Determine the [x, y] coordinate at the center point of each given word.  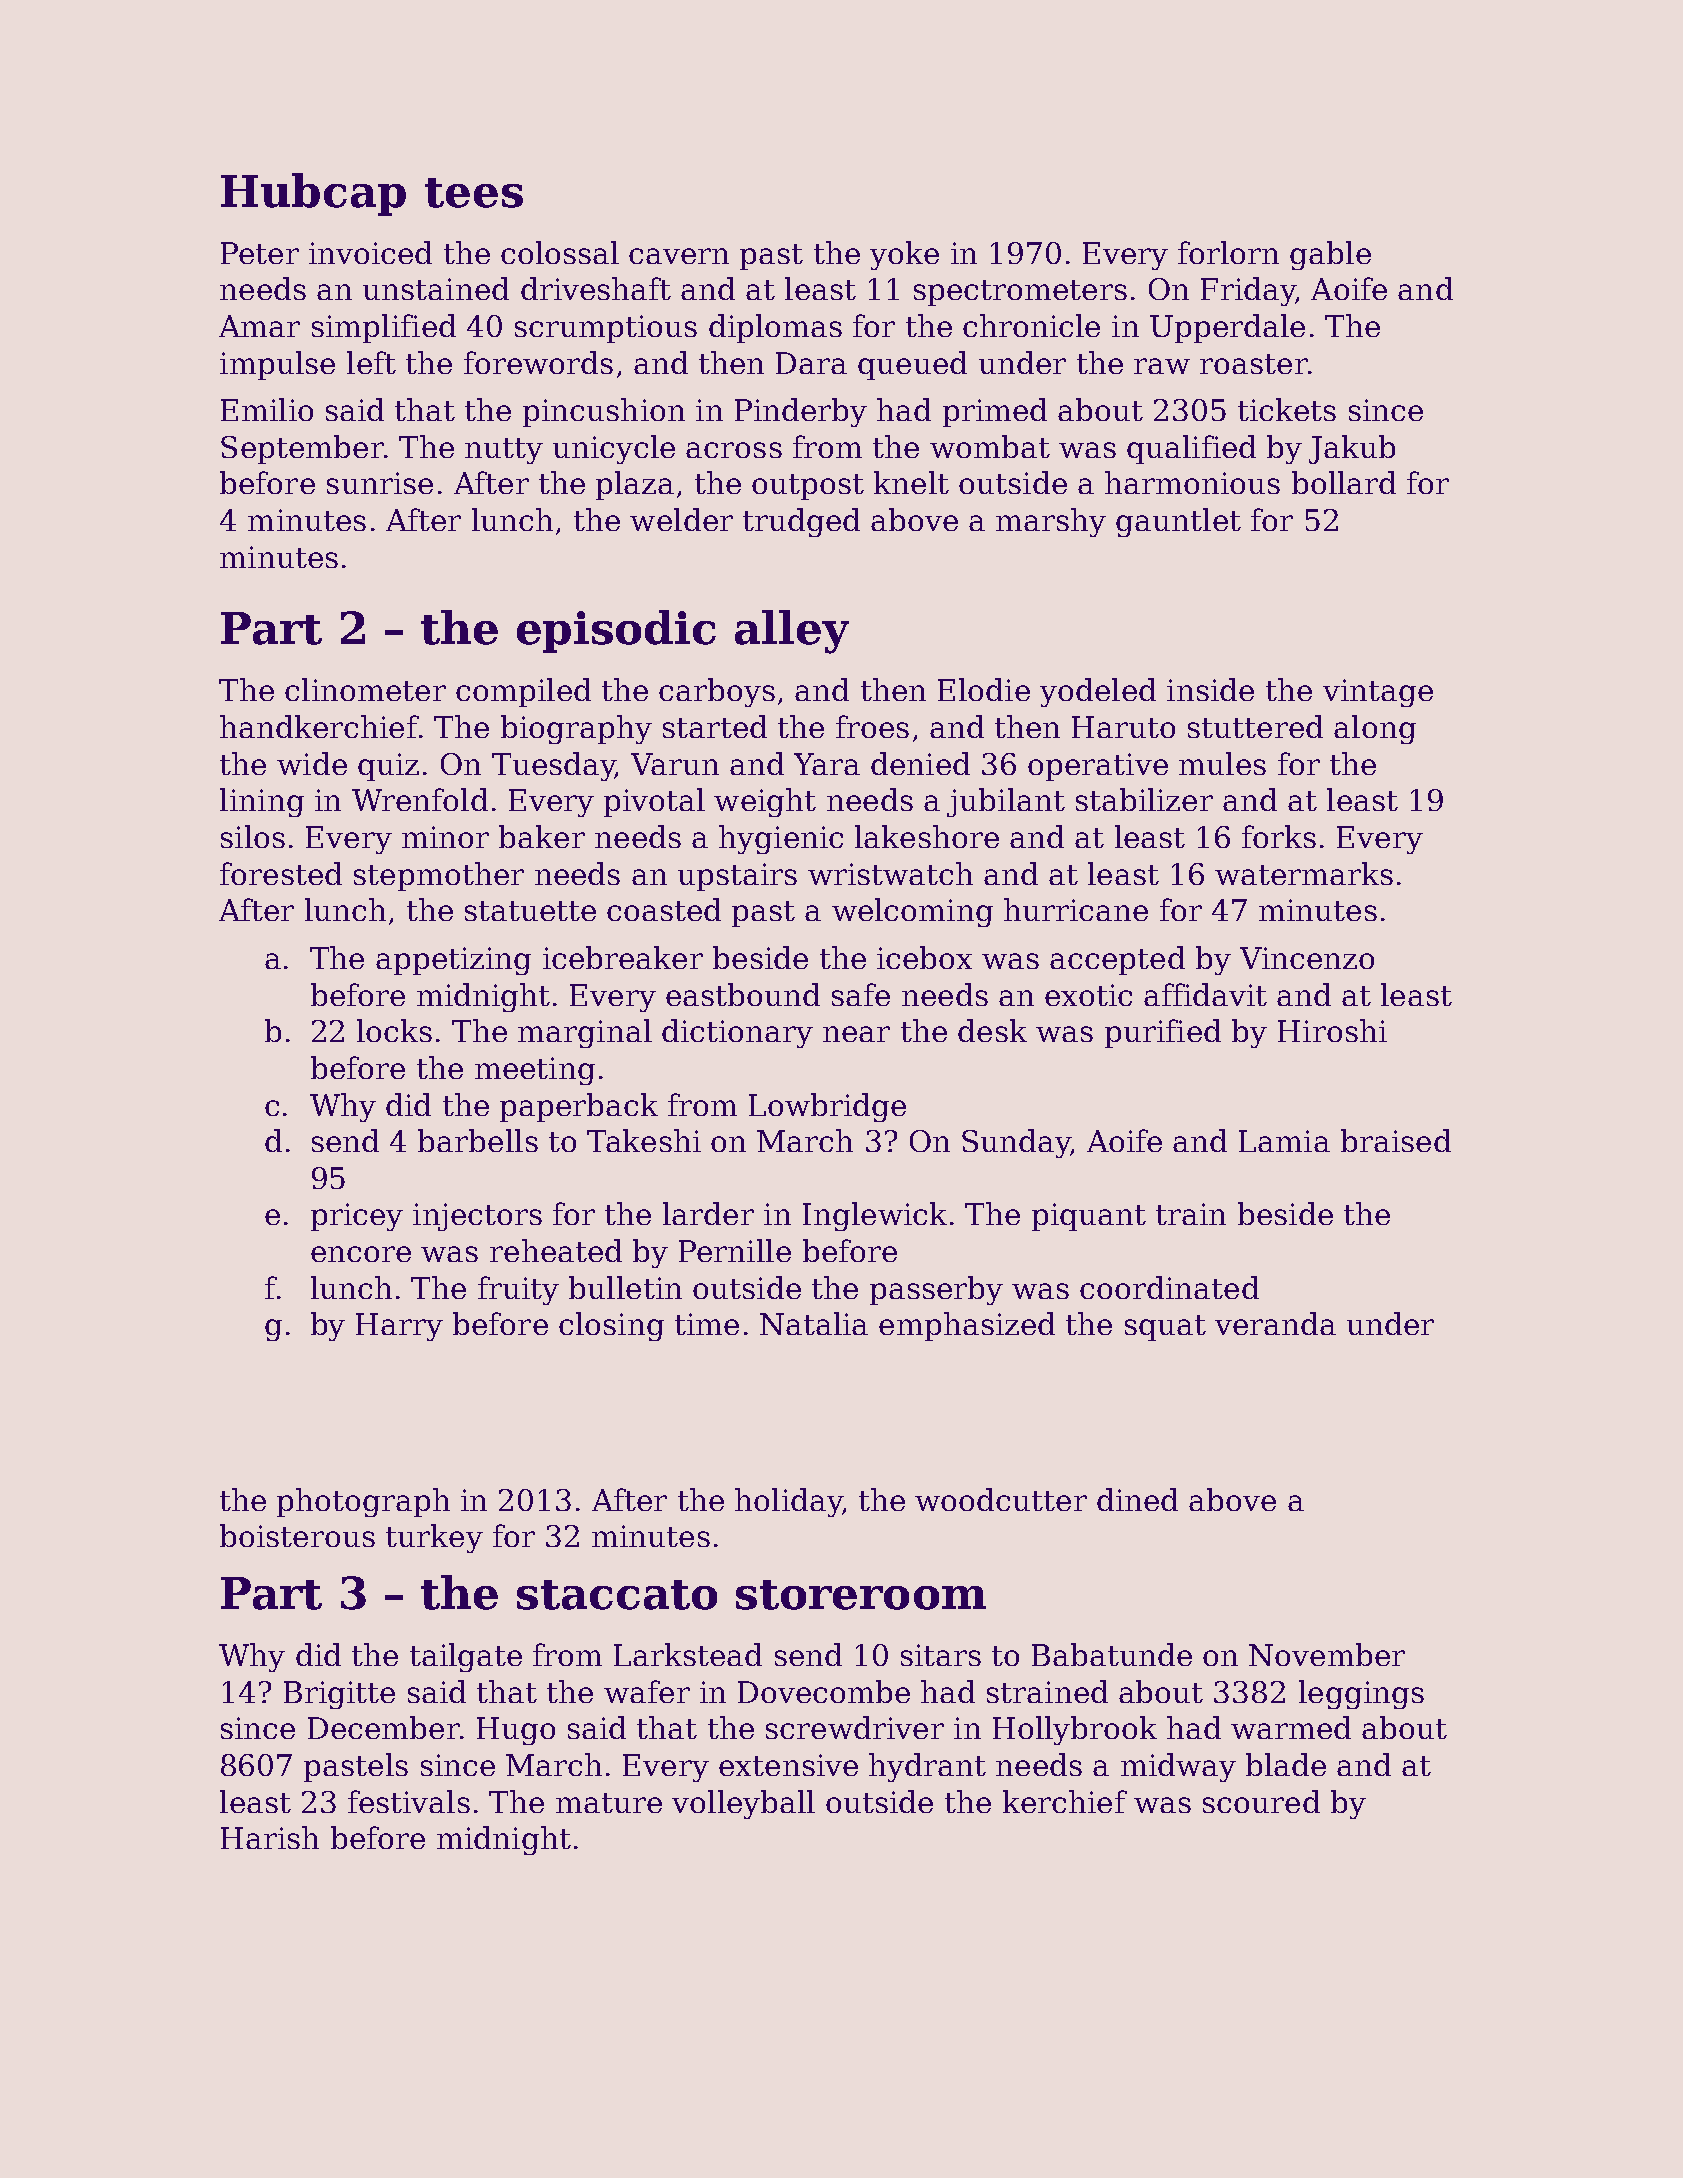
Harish [270, 1837]
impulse [277, 365]
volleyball [743, 1804]
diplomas [775, 328]
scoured [1261, 1801]
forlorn [1228, 252]
